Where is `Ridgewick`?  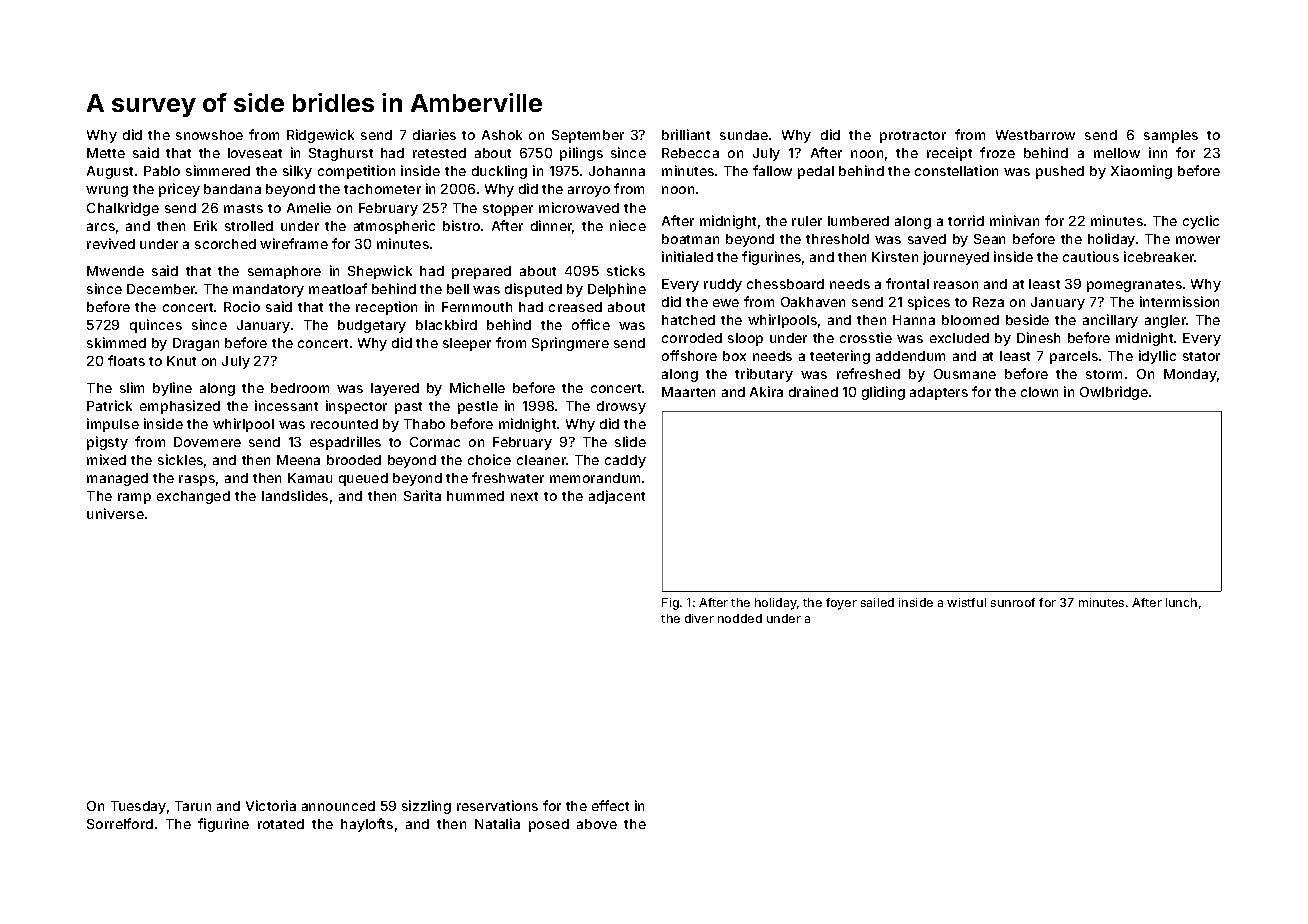 Ridgewick is located at coordinates (320, 136).
